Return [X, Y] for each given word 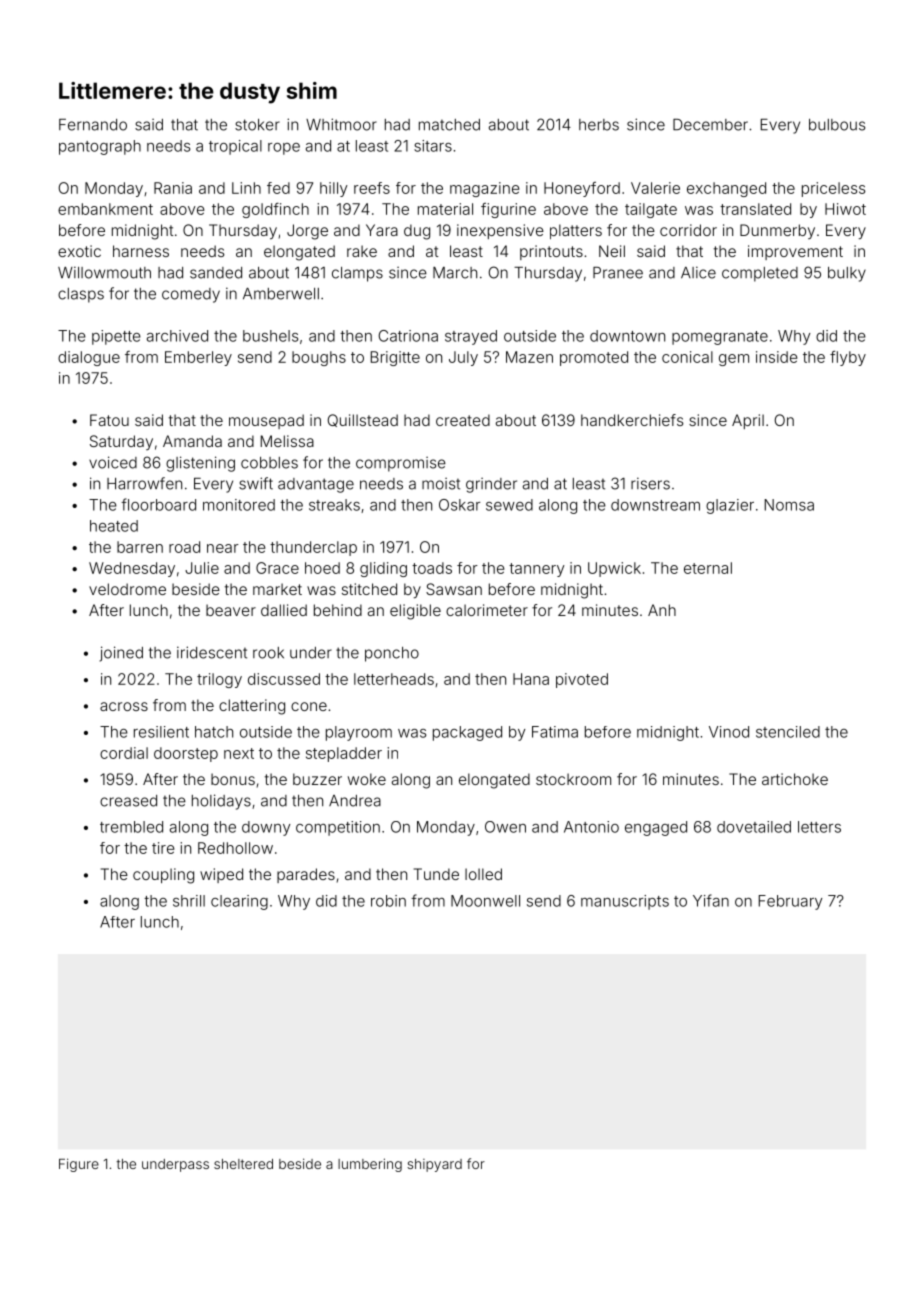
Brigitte [395, 358]
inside [776, 357]
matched [449, 125]
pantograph [100, 147]
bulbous [837, 125]
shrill [189, 901]
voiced [113, 462]
